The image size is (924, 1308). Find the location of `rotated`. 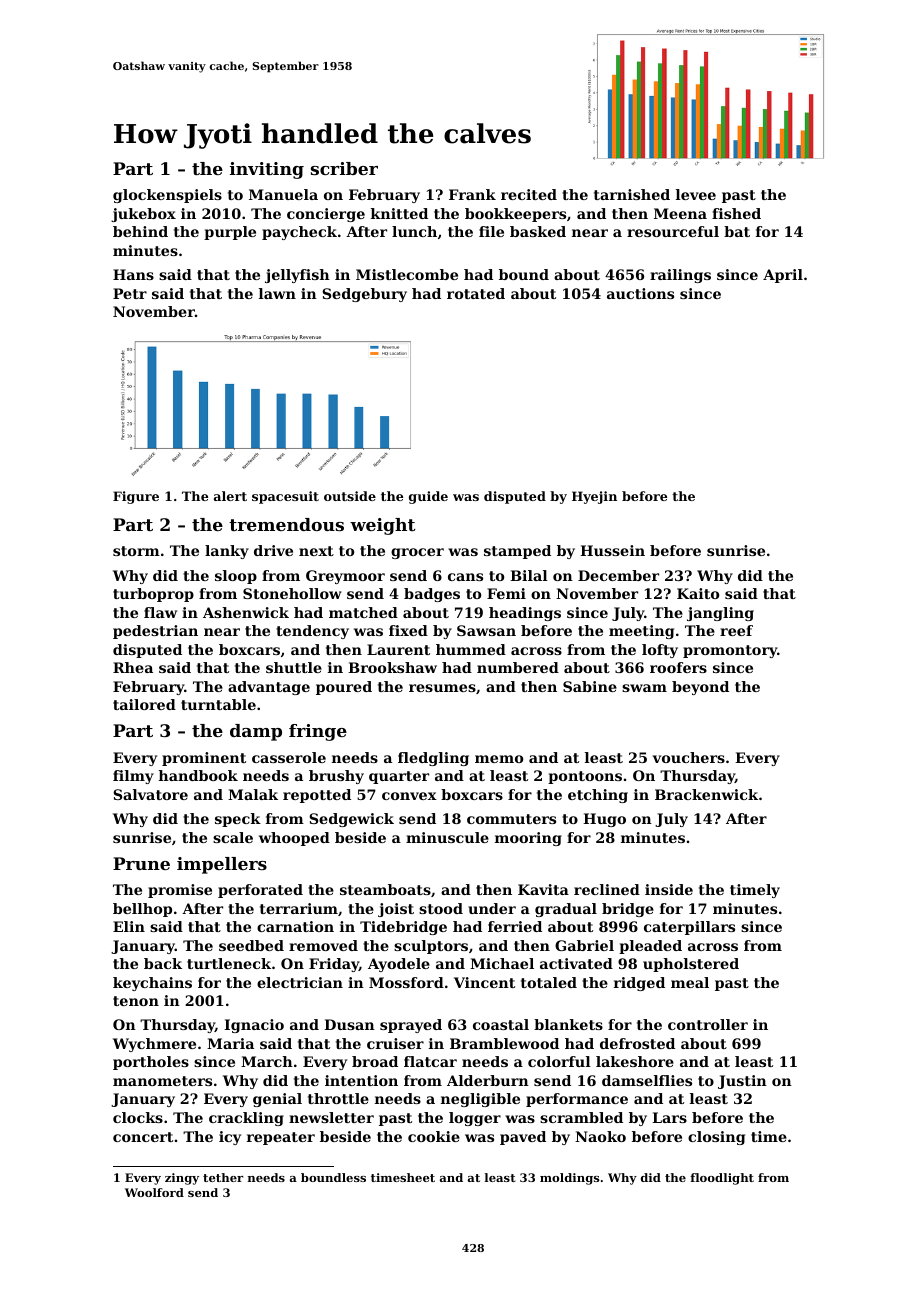

rotated is located at coordinates (476, 293).
